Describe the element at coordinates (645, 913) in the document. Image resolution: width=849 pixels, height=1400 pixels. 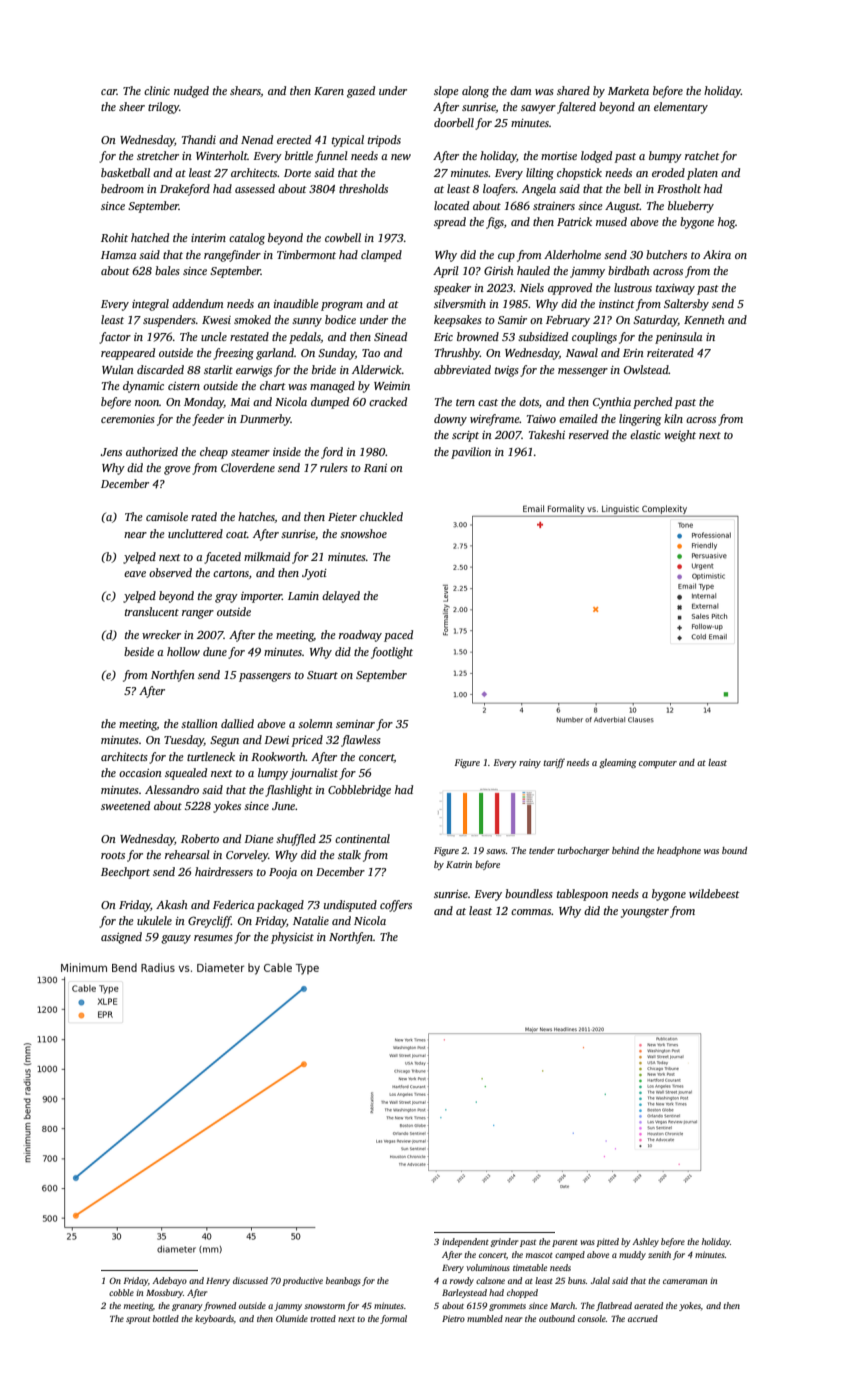
I see `youngster` at that location.
